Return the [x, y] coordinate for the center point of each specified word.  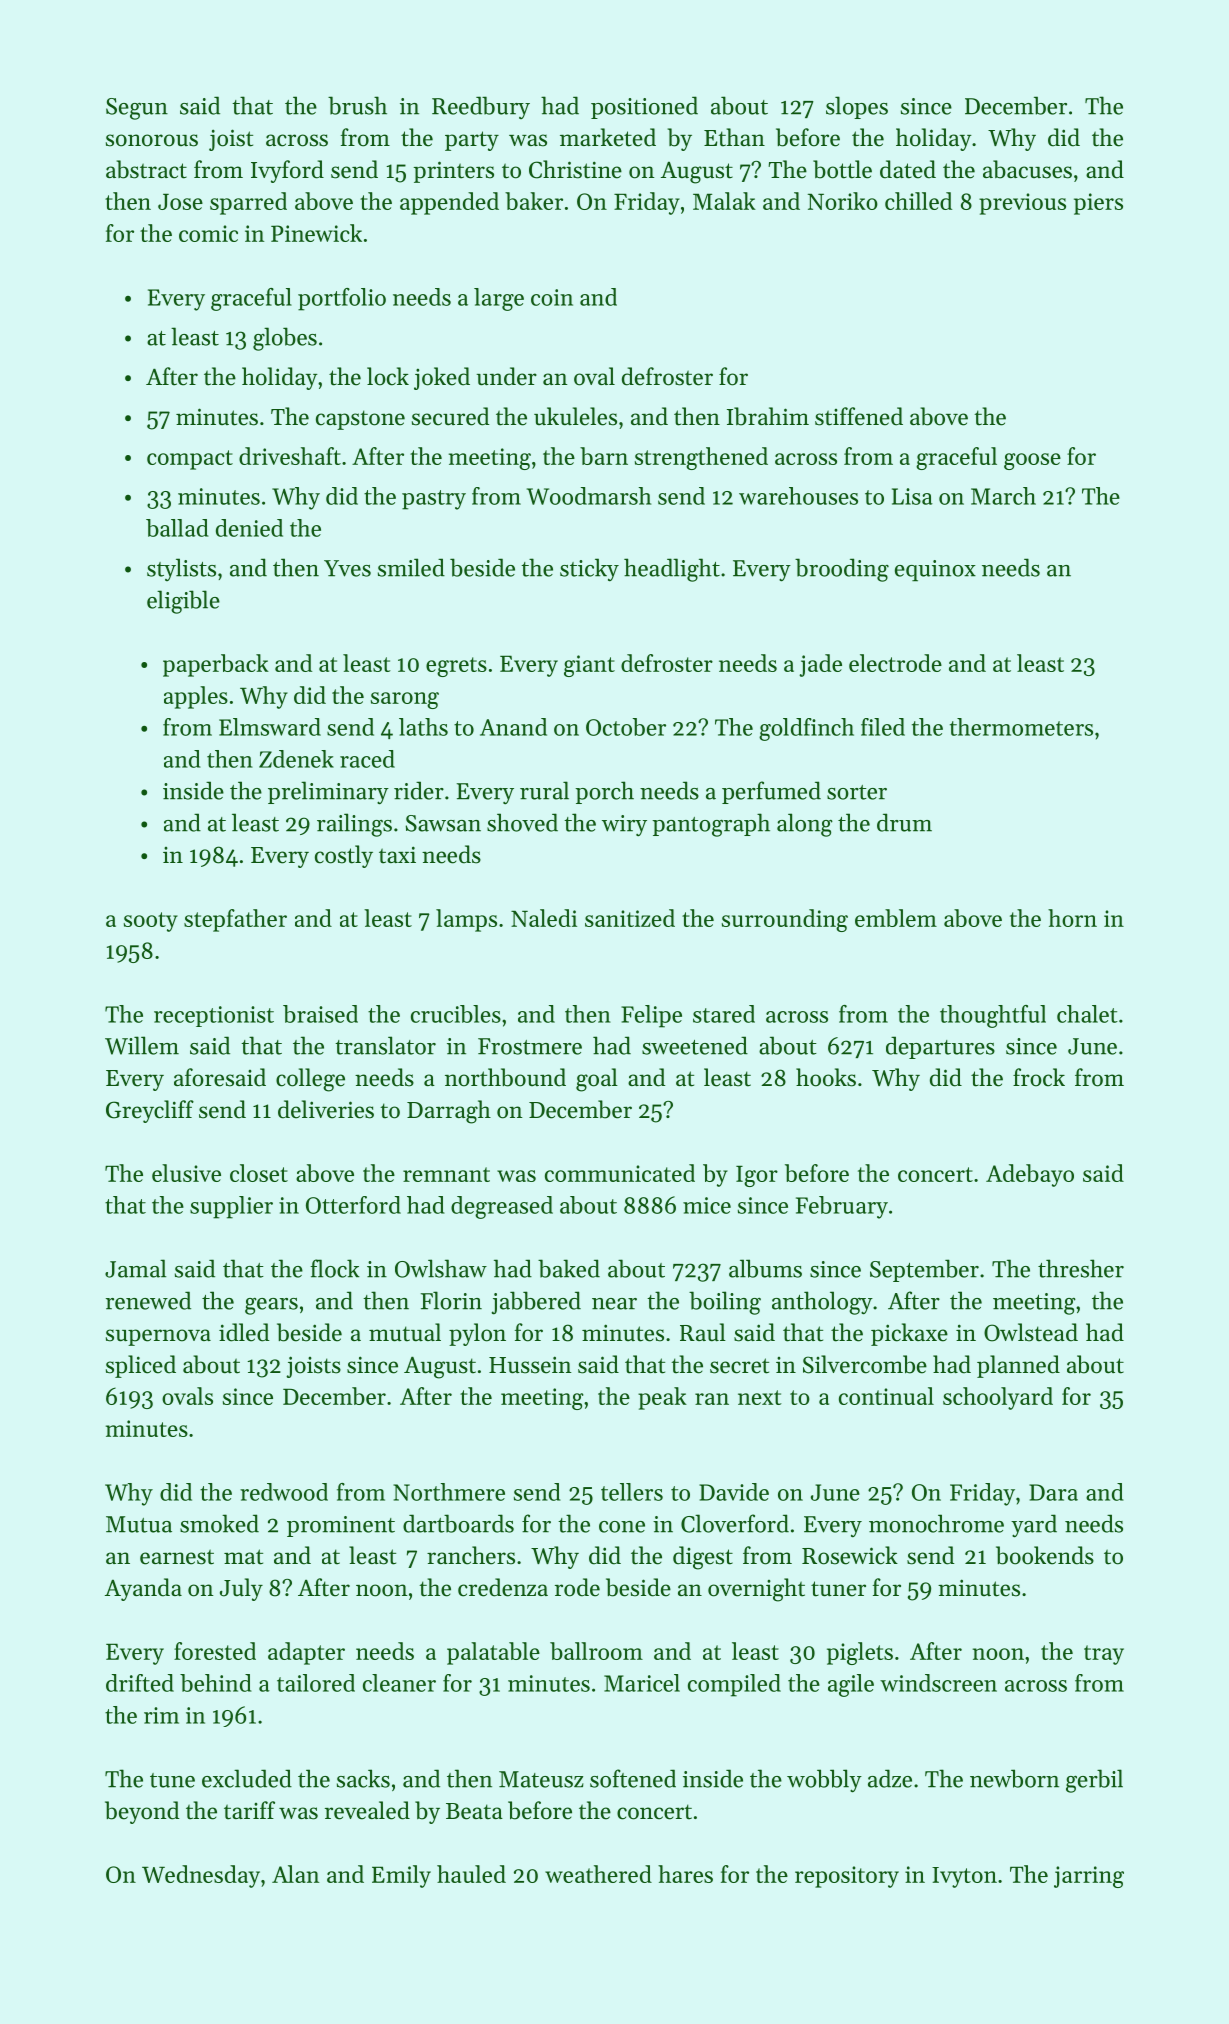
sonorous [152, 140]
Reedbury [481, 107]
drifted [140, 1683]
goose [1032, 461]
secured [450, 416]
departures [940, 1047]
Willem [142, 1045]
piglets [860, 1653]
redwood [284, 1492]
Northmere [449, 1492]
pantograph [711, 825]
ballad [177, 528]
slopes [857, 107]
